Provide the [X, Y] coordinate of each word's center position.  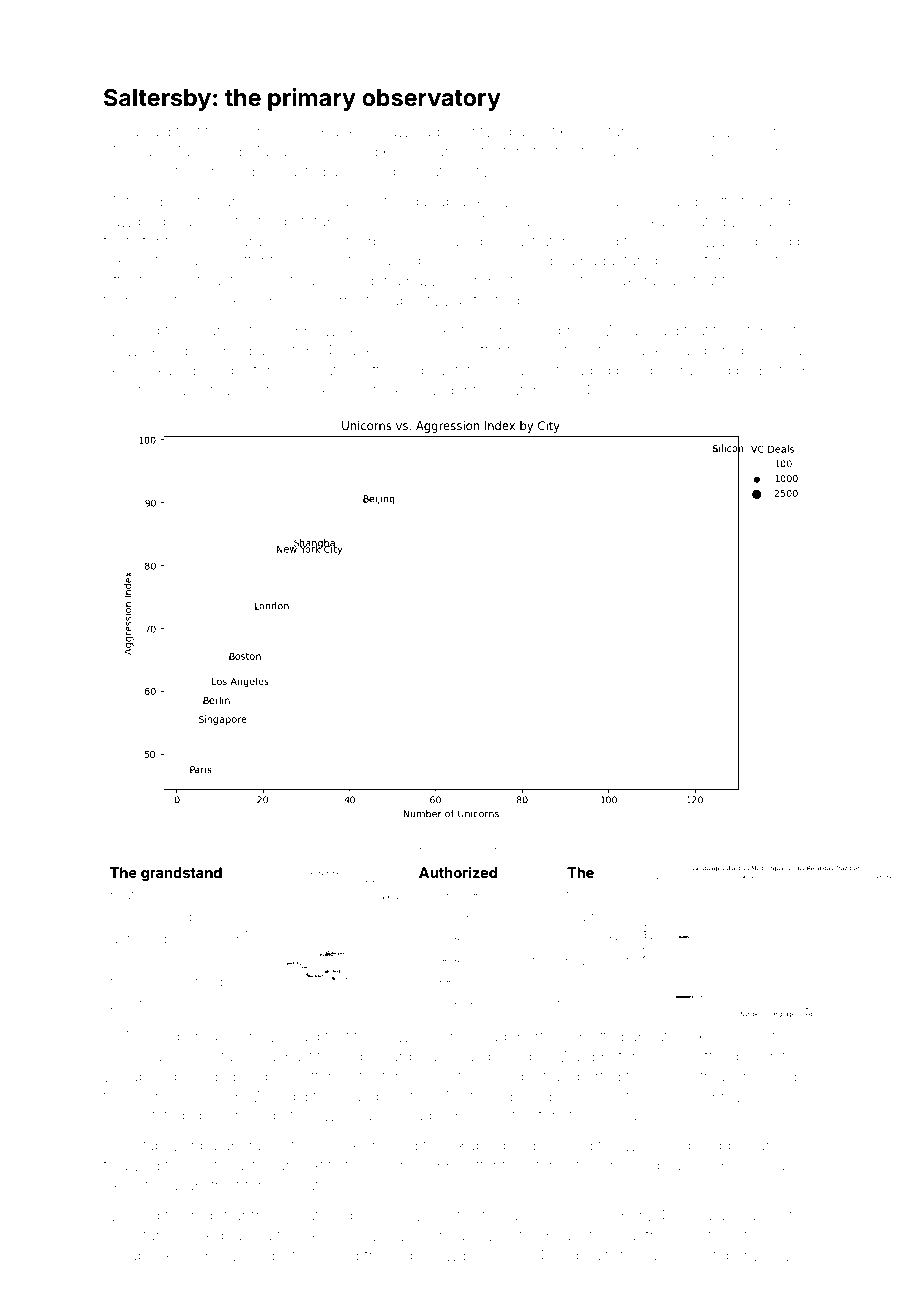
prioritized [478, 133]
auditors [639, 846]
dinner [752, 1056]
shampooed [490, 1058]
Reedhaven [700, 151]
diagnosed [510, 847]
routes [130, 895]
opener [214, 1118]
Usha [121, 131]
